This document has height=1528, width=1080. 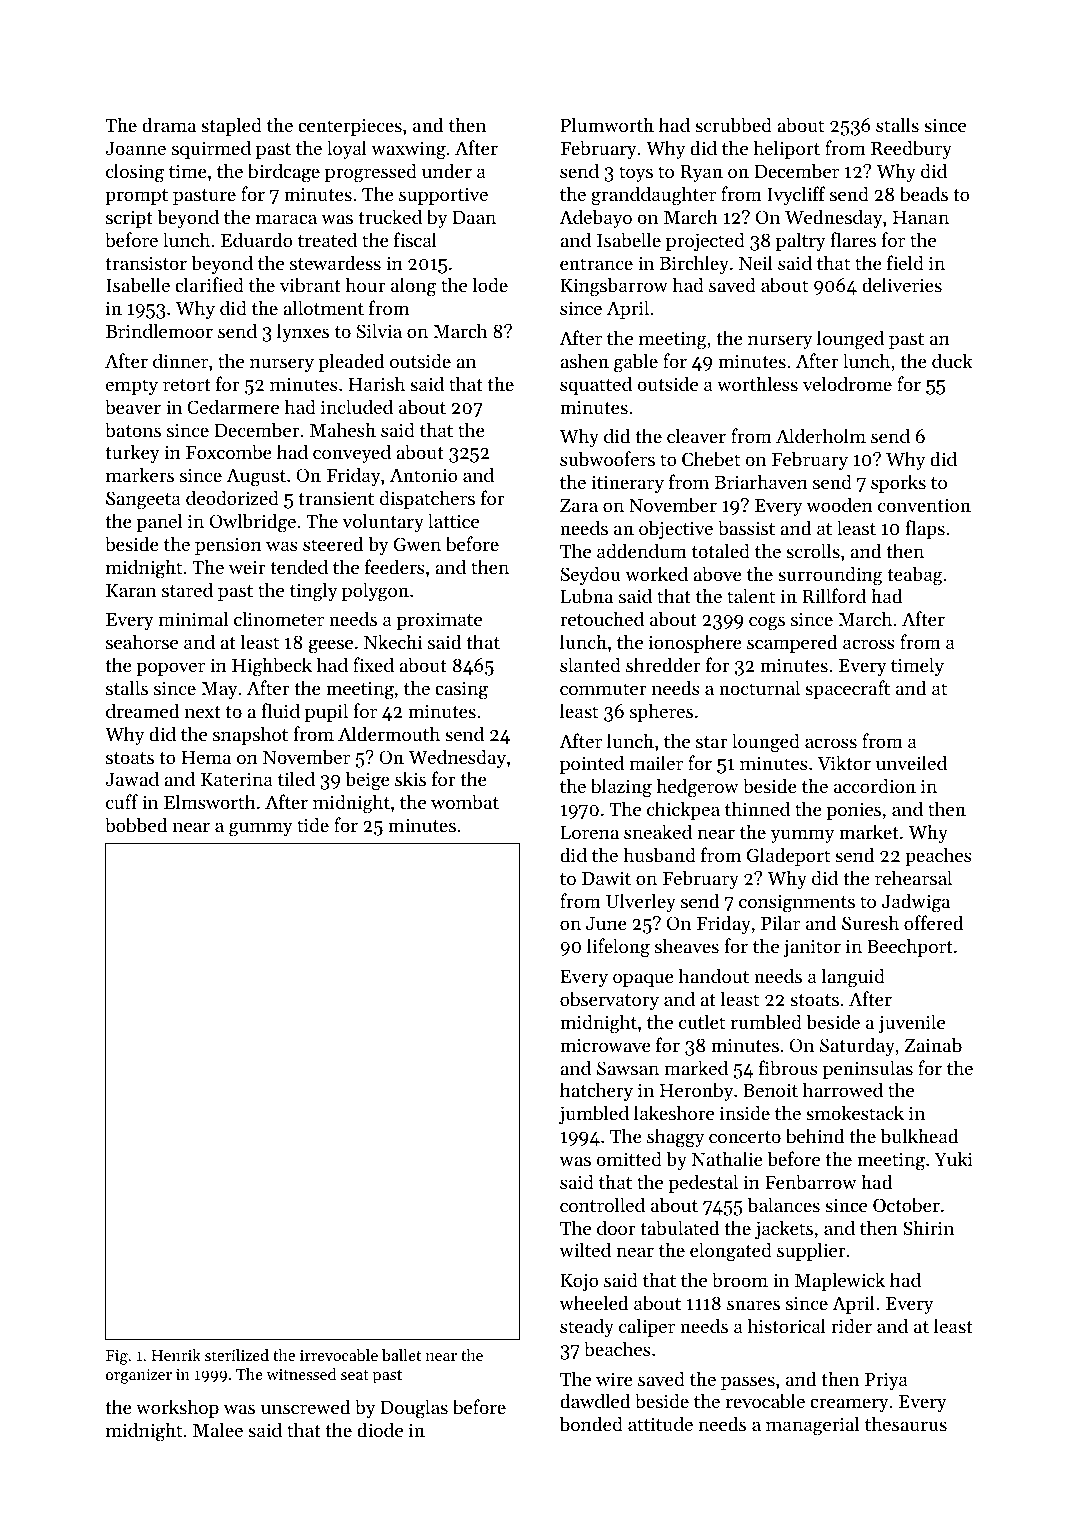 I want to click on casing, so click(x=461, y=690).
